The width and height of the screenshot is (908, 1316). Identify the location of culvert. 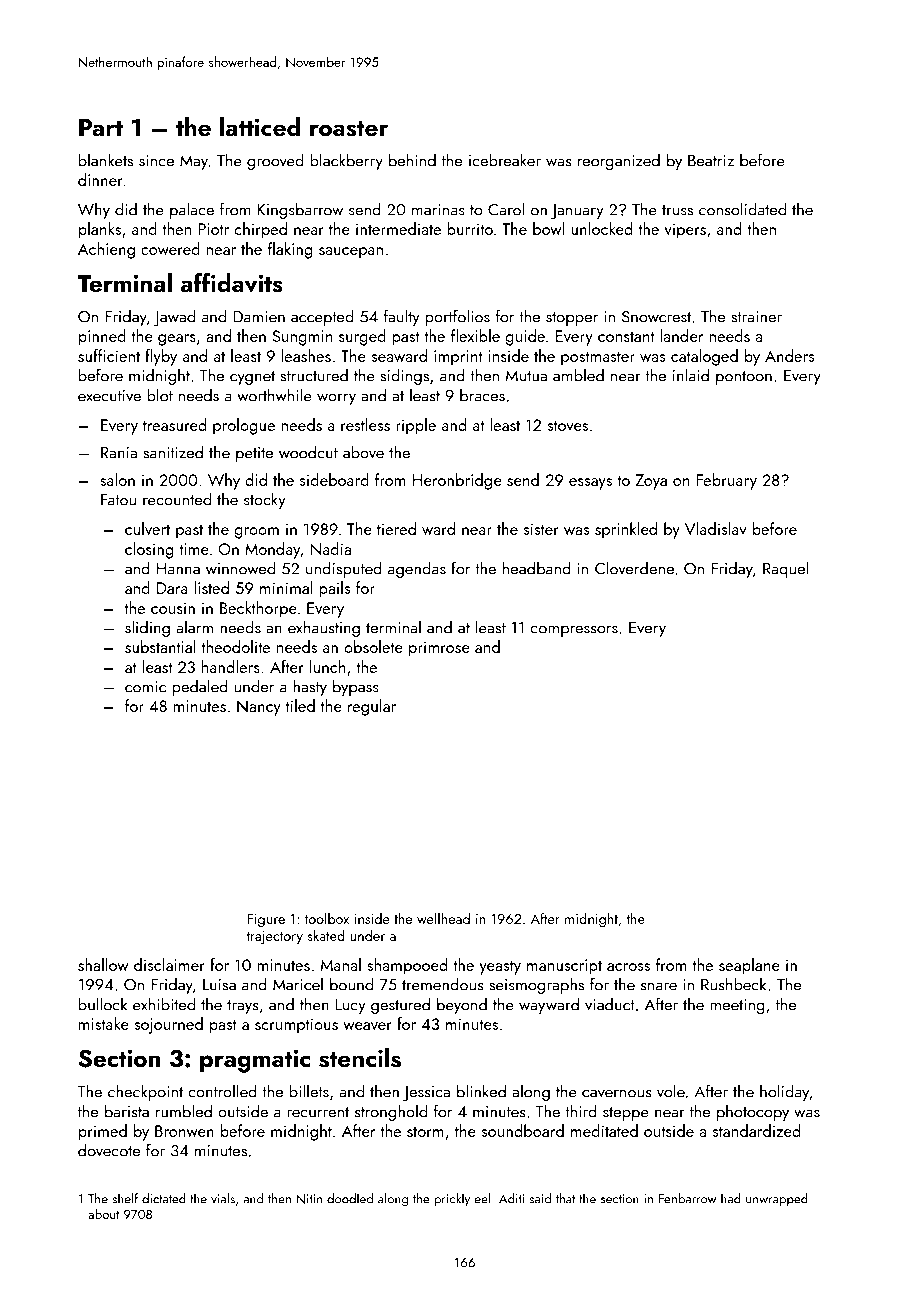
(147, 528).
